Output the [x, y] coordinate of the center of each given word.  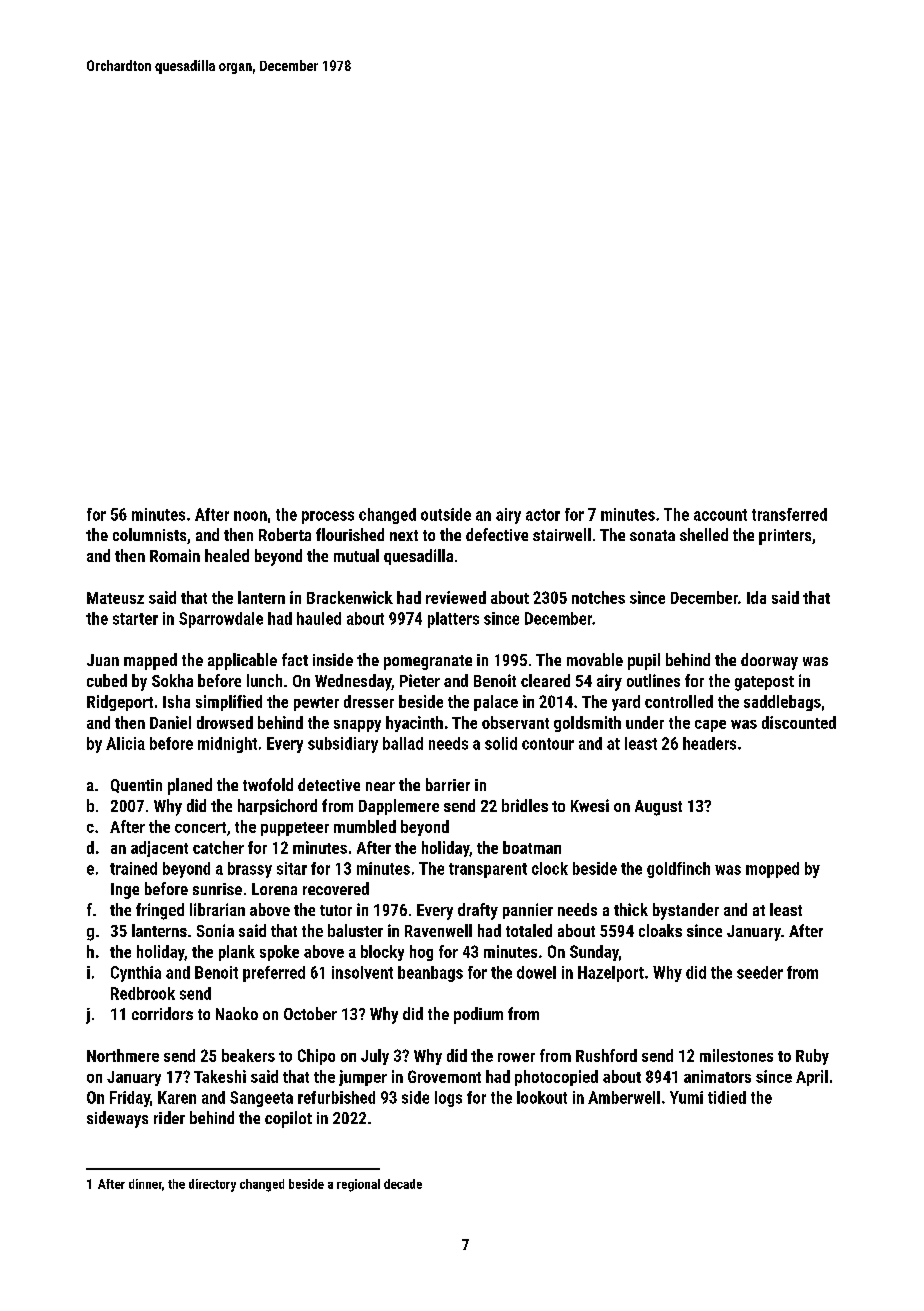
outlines [653, 680]
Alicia [125, 743]
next [404, 535]
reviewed [456, 597]
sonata [652, 535]
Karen [177, 1097]
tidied [727, 1097]
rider [169, 1117]
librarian [217, 909]
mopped [772, 870]
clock [550, 868]
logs [448, 1099]
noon [250, 516]
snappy [357, 726]
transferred [789, 514]
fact [295, 659]
